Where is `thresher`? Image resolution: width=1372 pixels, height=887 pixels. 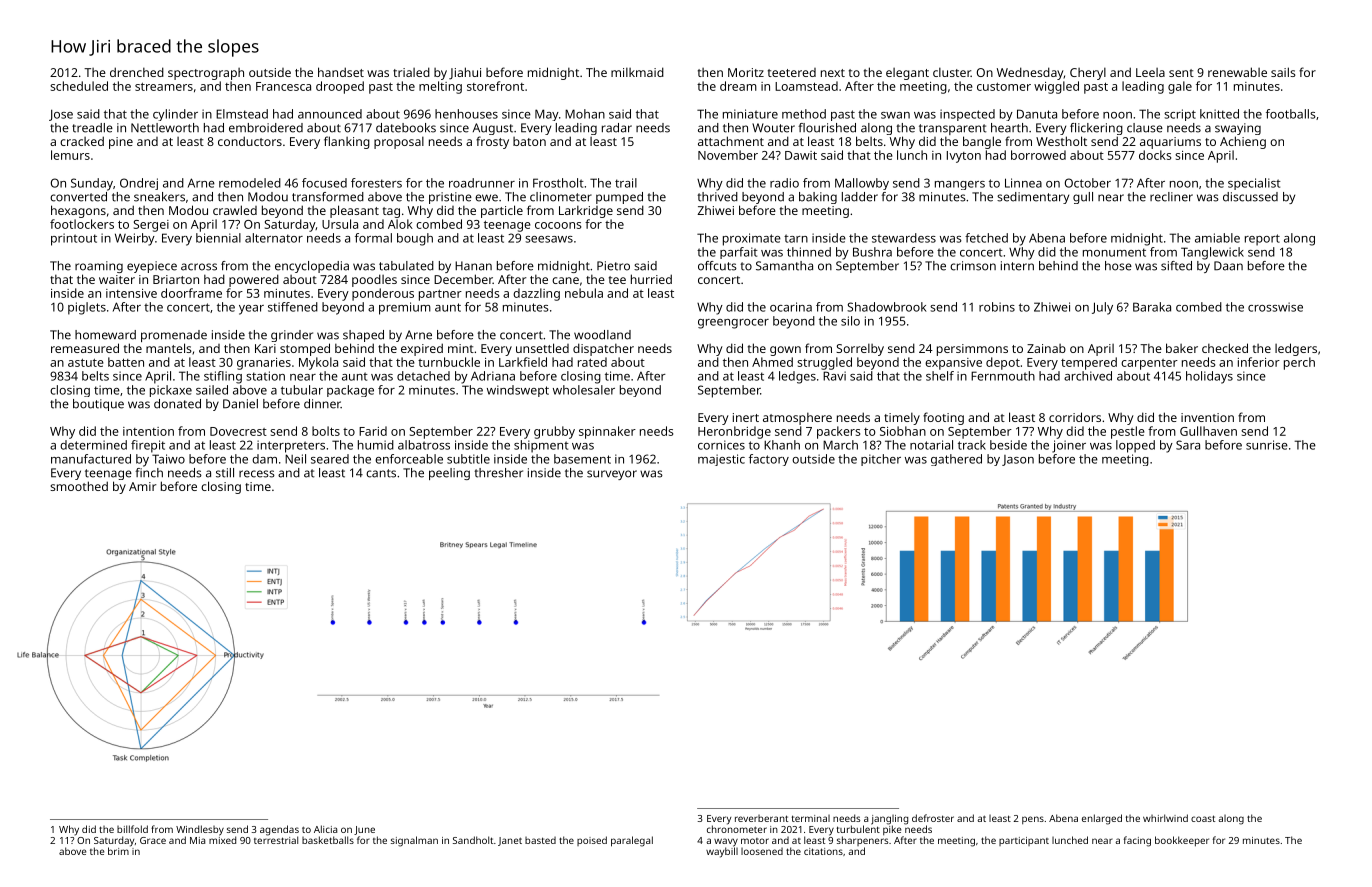
thresher is located at coordinates (498, 473).
